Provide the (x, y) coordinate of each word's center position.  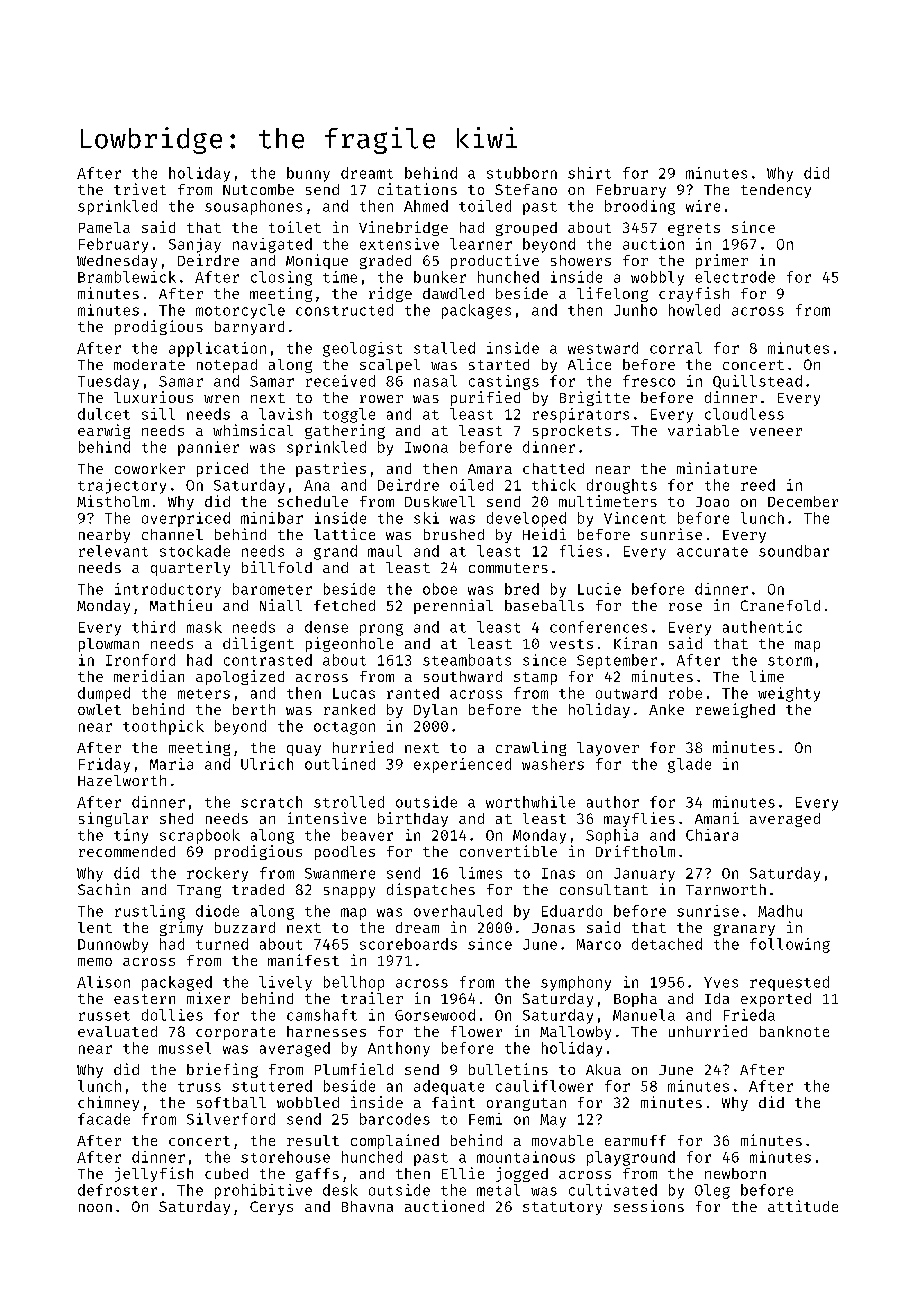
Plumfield (354, 1069)
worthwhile (530, 802)
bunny (308, 174)
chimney (108, 1103)
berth (254, 709)
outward (626, 693)
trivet (140, 189)
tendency (776, 191)
